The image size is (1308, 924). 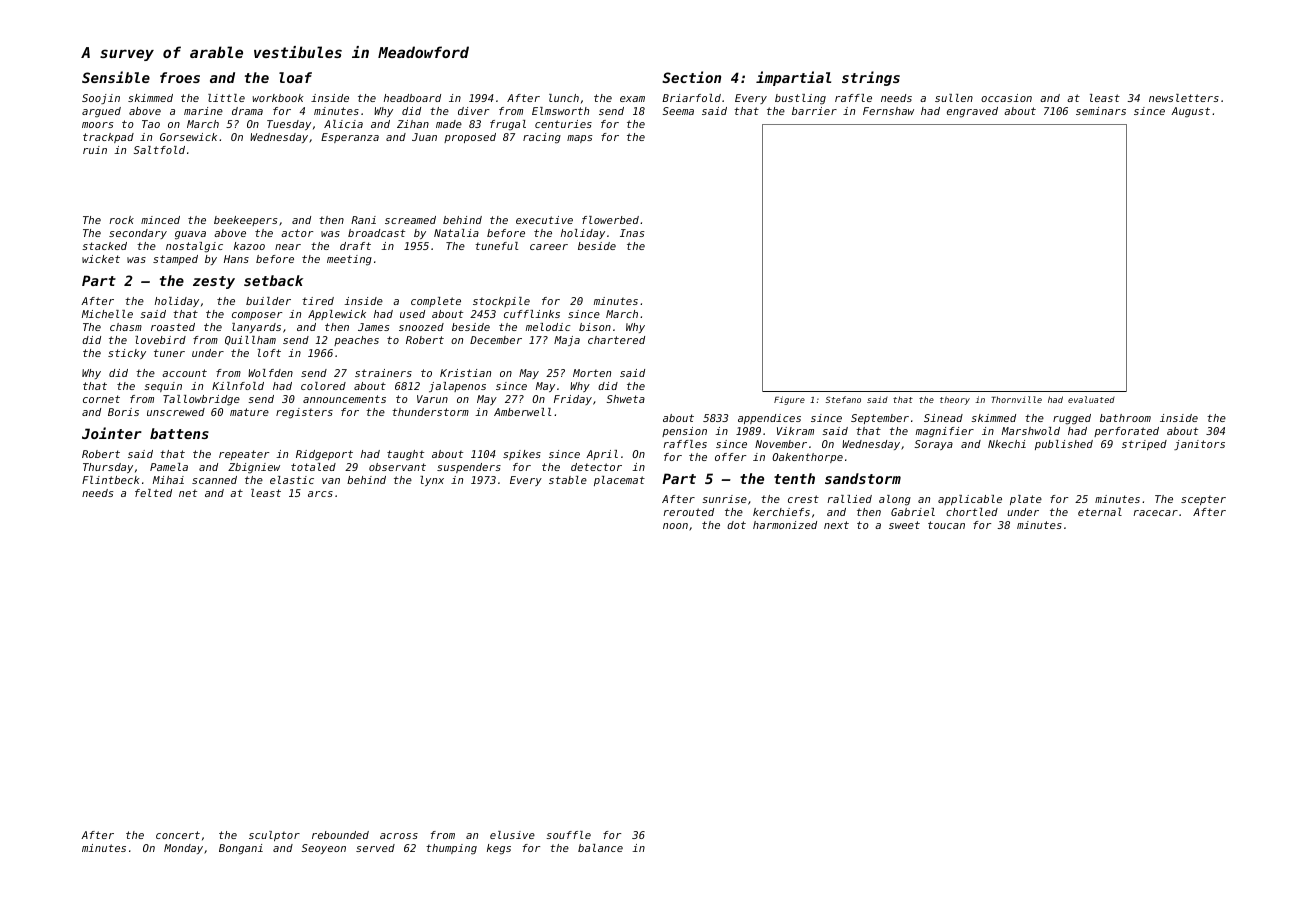 What do you see at coordinates (1155, 513) in the screenshot?
I see `racecar` at bounding box center [1155, 513].
